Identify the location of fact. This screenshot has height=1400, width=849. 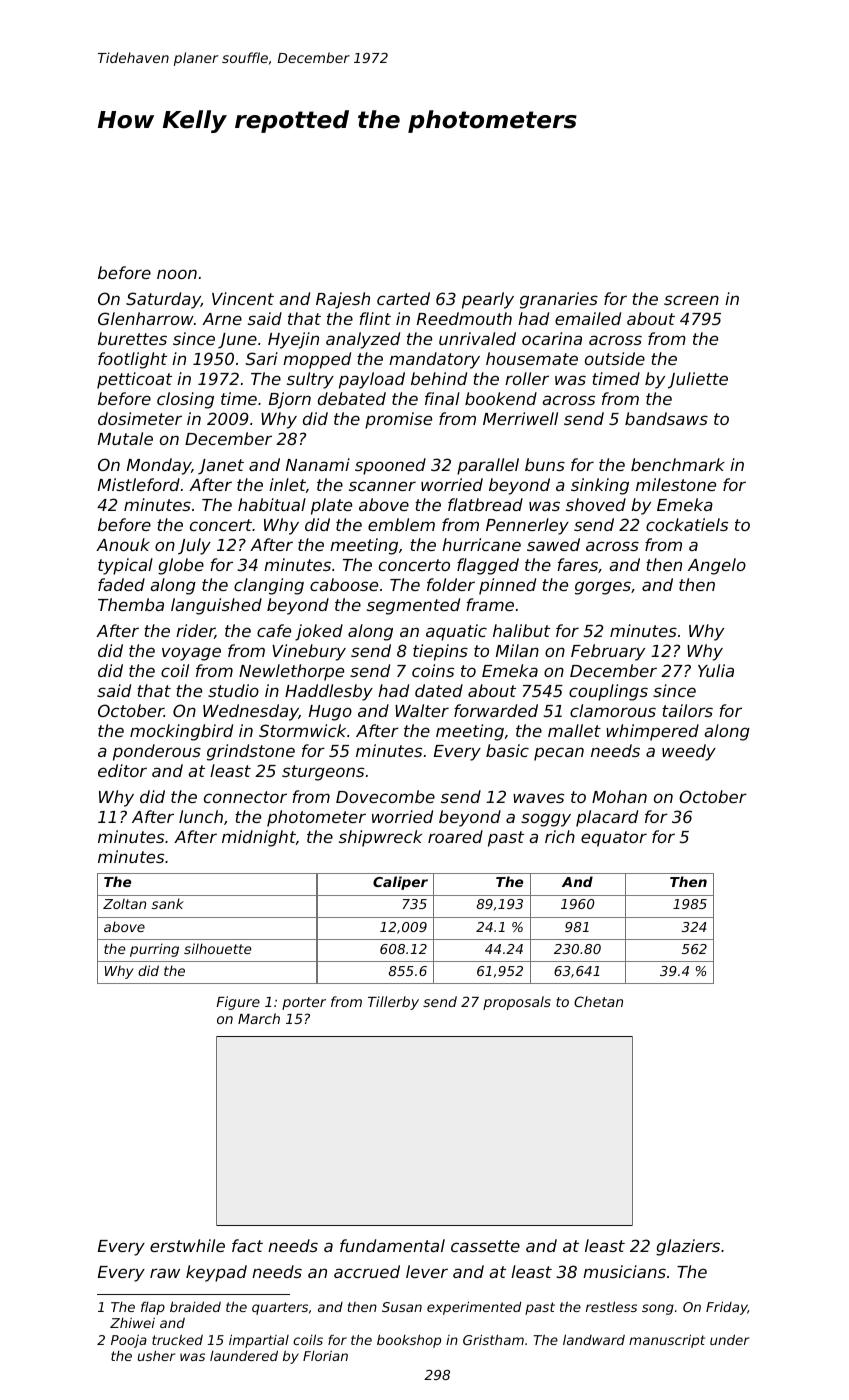
(247, 1245).
